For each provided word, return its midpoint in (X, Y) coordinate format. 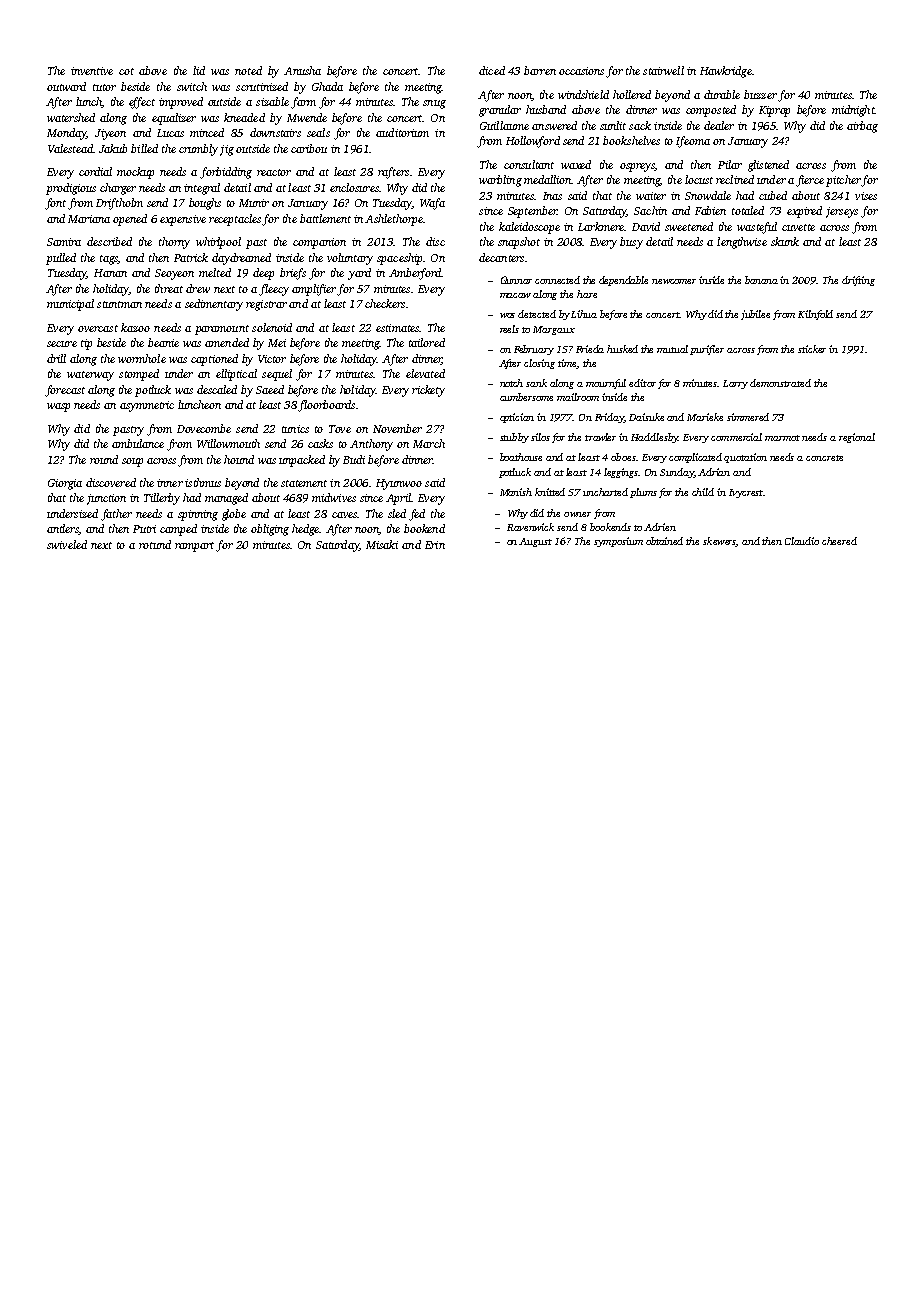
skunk (785, 241)
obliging (270, 530)
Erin (435, 545)
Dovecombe (204, 428)
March (429, 443)
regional (857, 438)
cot (126, 71)
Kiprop (774, 111)
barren (540, 70)
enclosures (354, 187)
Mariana (89, 219)
